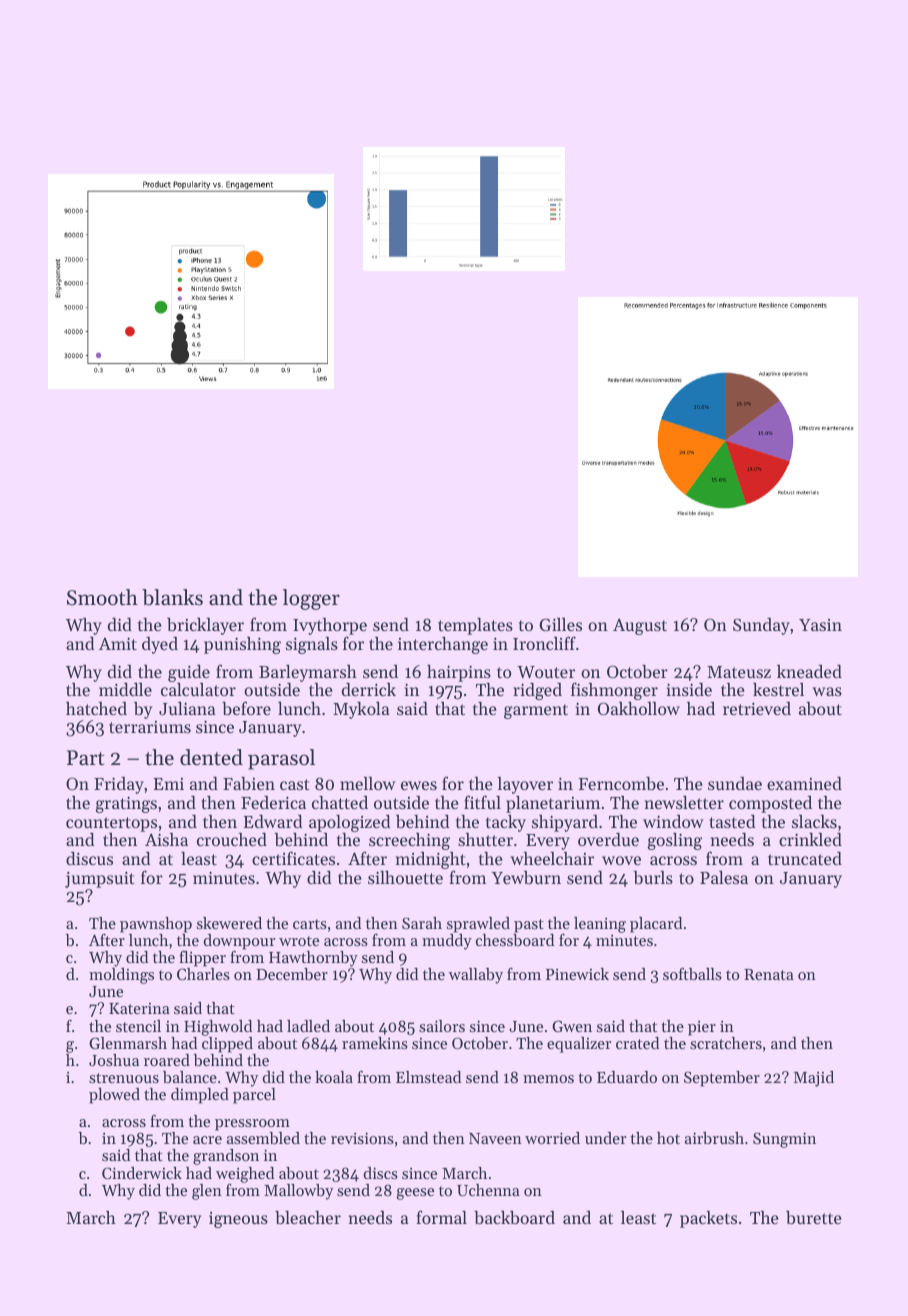  What do you see at coordinates (475, 626) in the screenshot?
I see `templates` at bounding box center [475, 626].
